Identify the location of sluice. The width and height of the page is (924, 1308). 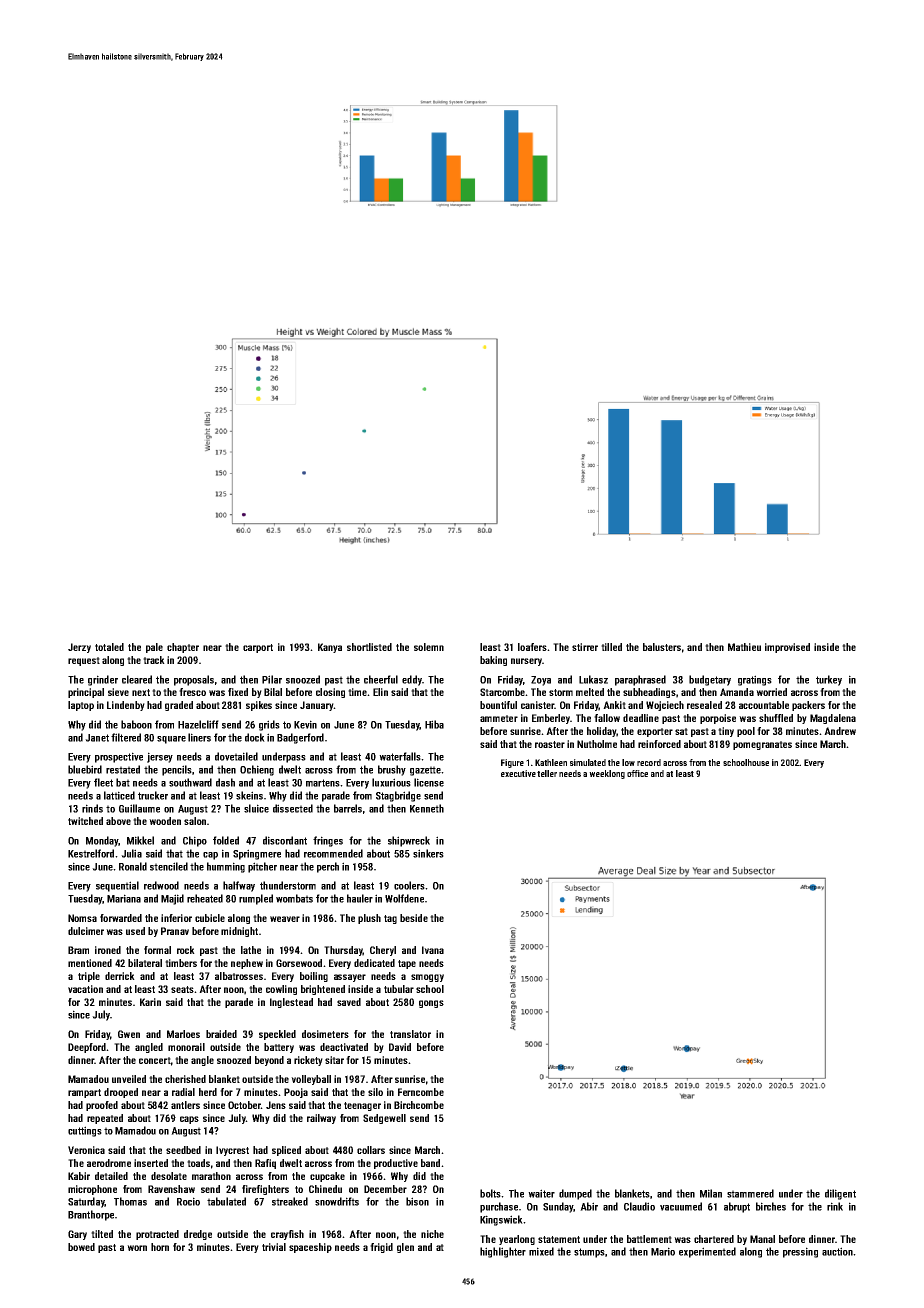
(256, 808).
